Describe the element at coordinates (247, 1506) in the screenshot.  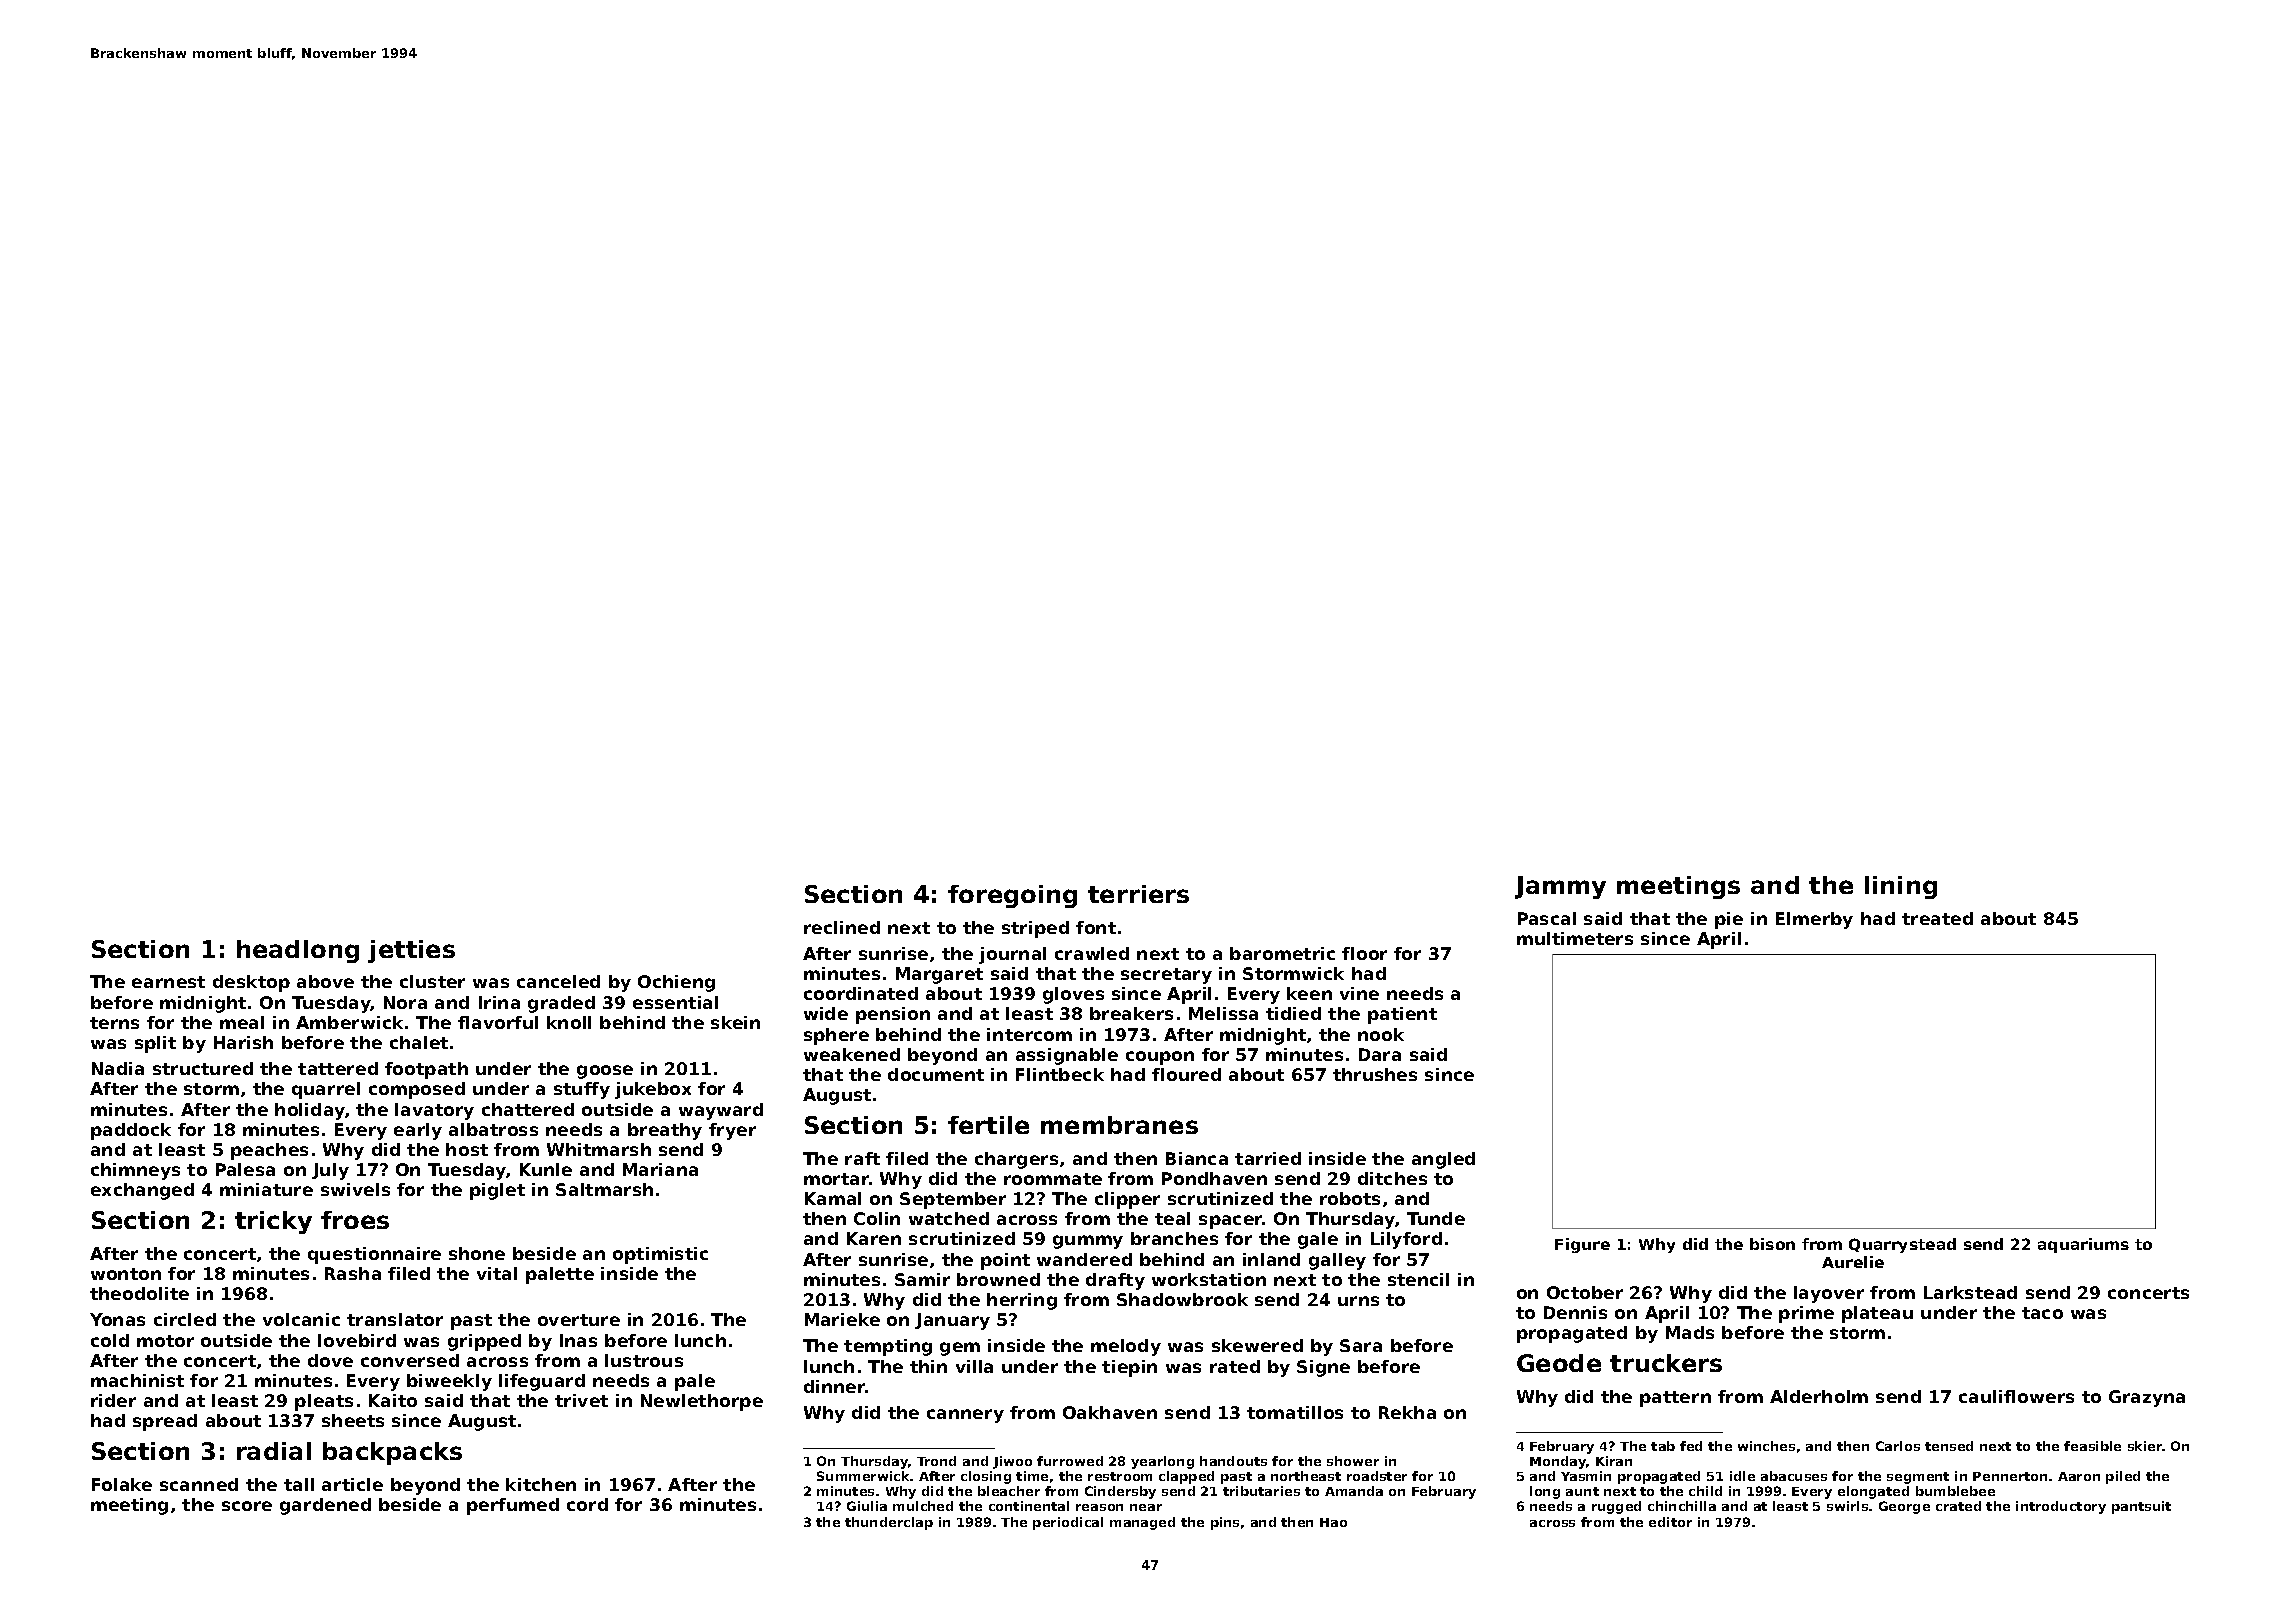
I see `score` at that location.
